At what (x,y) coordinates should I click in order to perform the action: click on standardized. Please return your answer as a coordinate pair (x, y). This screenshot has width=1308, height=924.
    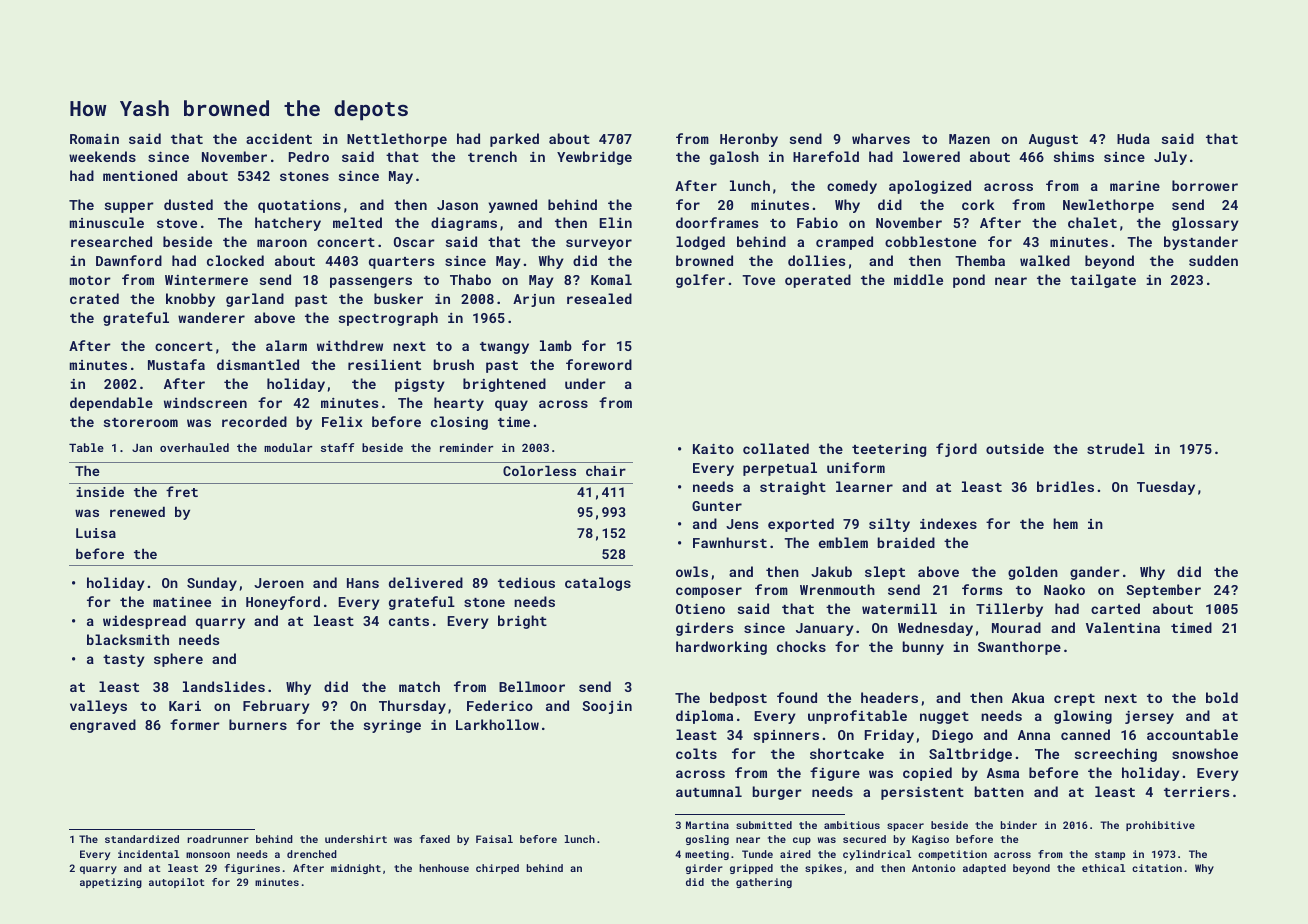
    Looking at the image, I should click on (142, 839).
